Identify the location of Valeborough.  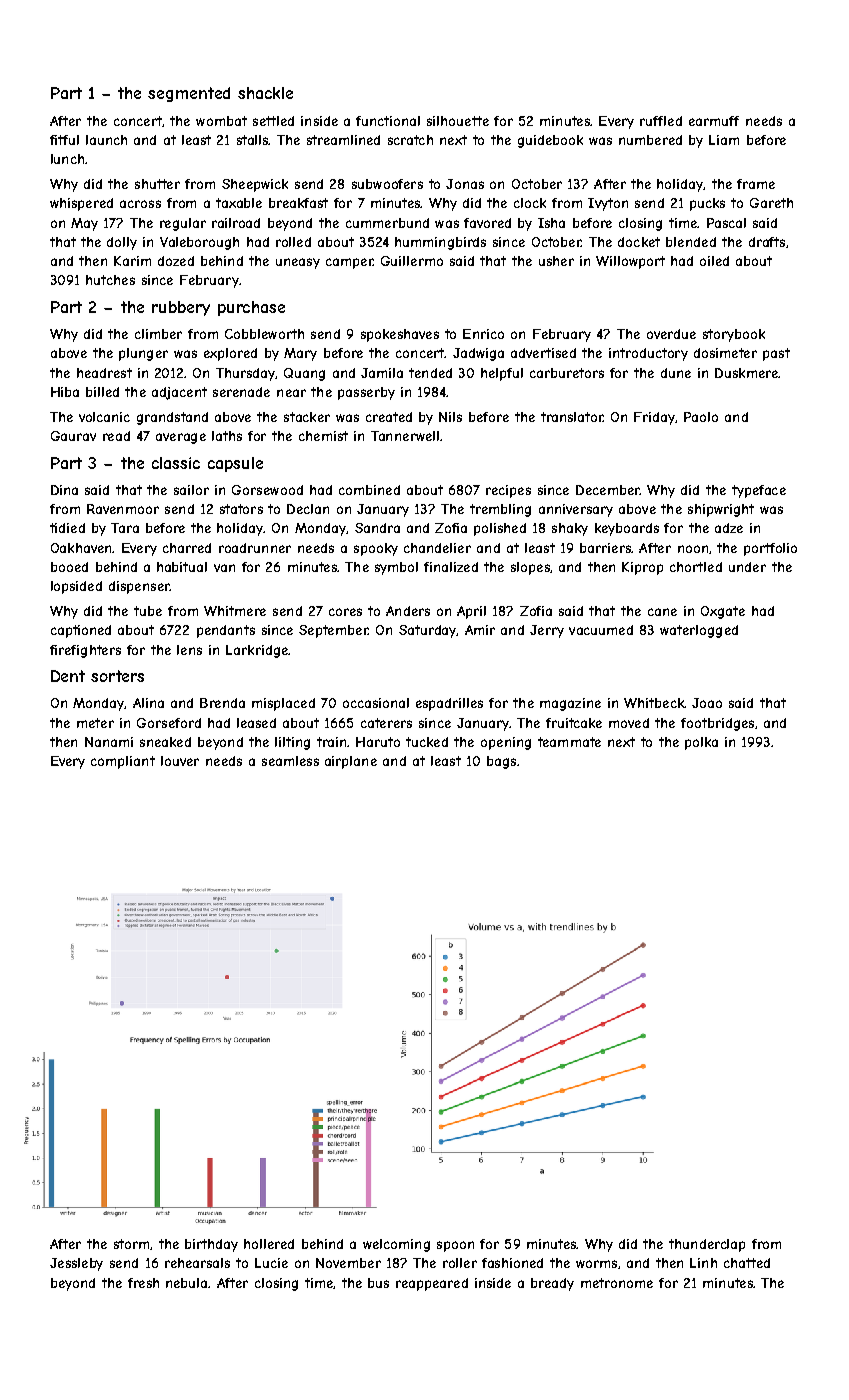
(199, 243).
